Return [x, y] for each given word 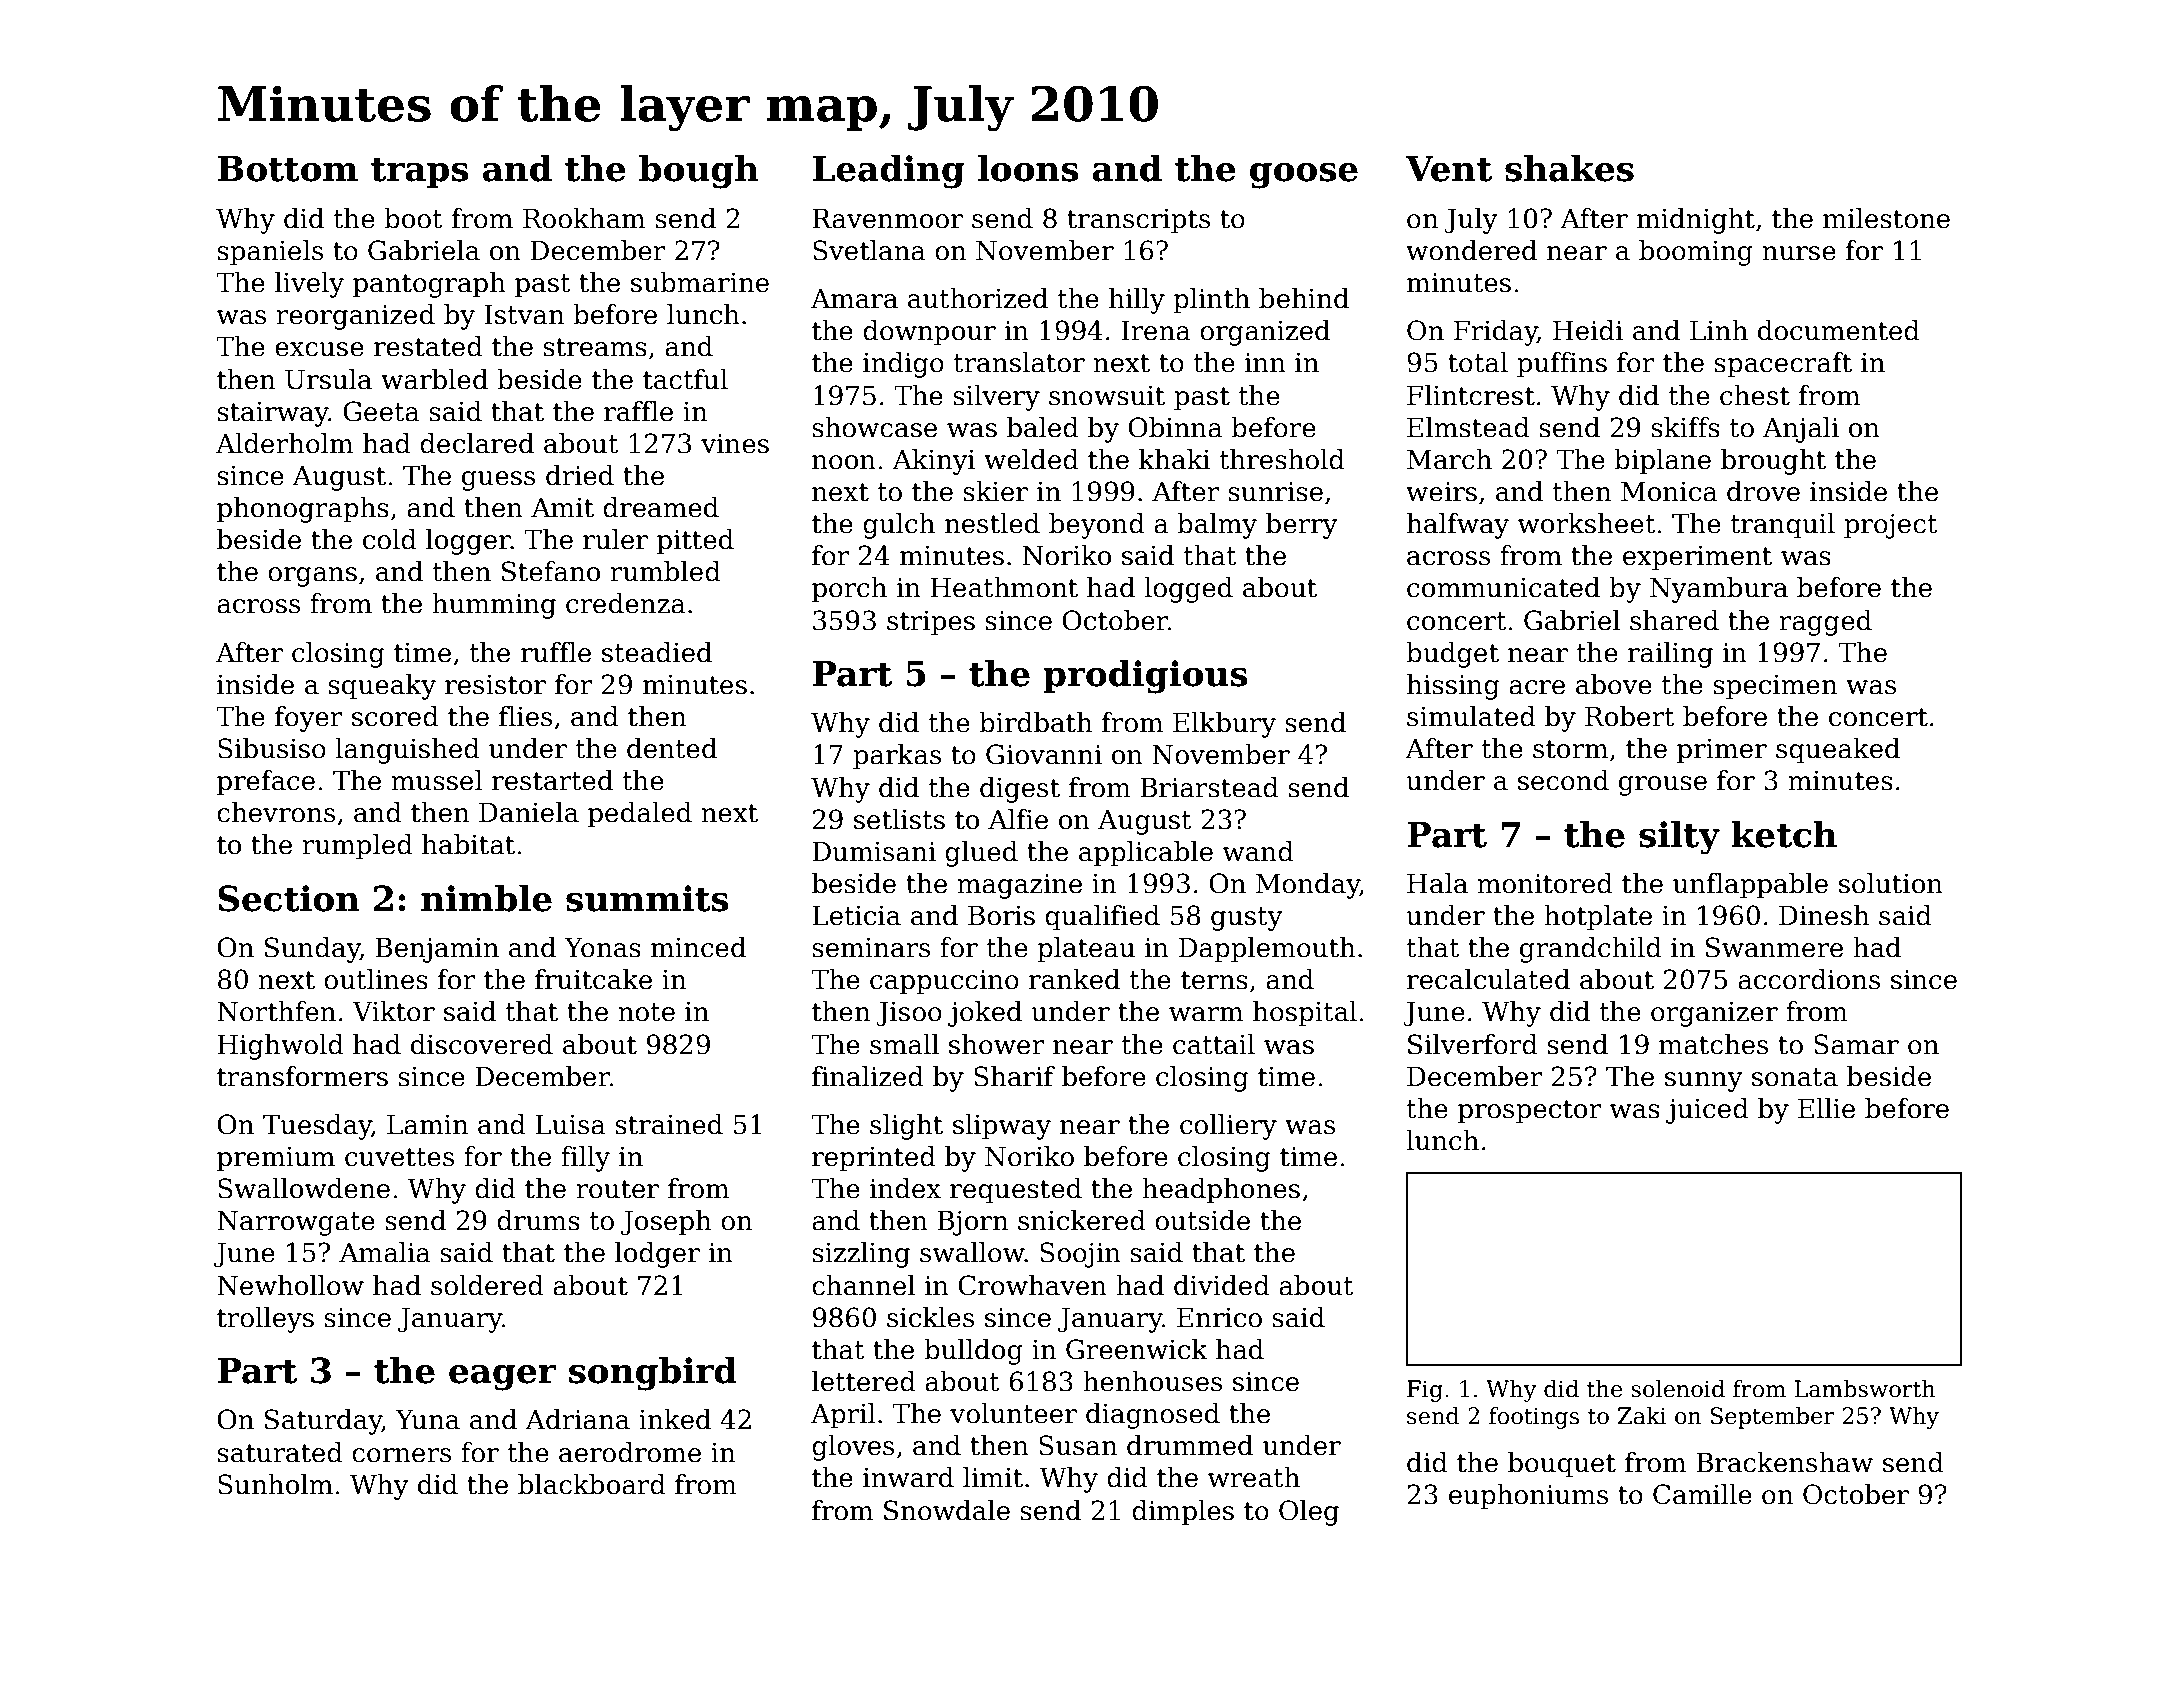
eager [502, 1378]
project [1891, 526]
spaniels [270, 253]
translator [1019, 362]
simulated [1471, 716]
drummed [1190, 1445]
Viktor [393, 1011]
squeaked [1838, 751]
